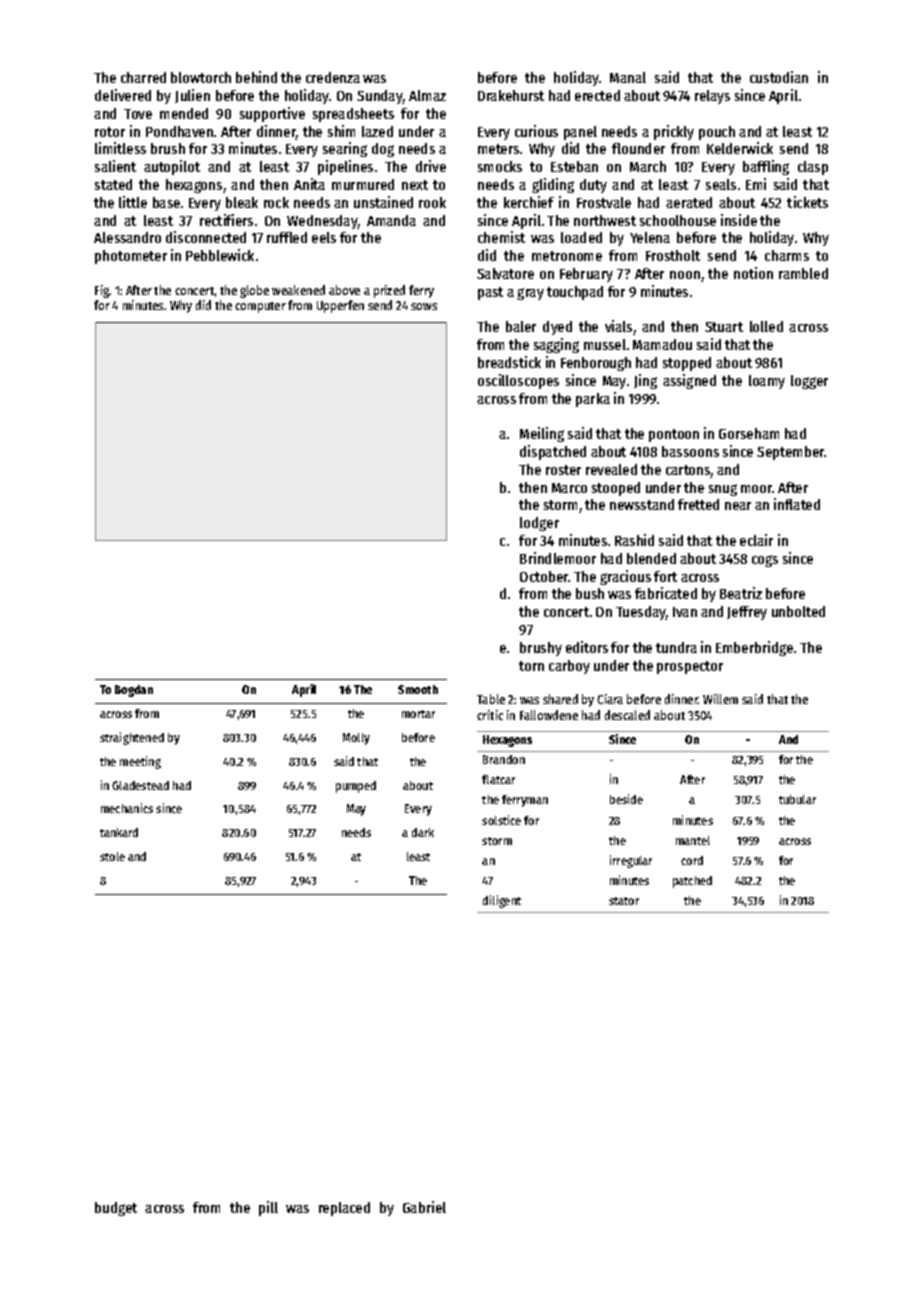  Describe the element at coordinates (563, 470) in the document. I see `roster` at that location.
